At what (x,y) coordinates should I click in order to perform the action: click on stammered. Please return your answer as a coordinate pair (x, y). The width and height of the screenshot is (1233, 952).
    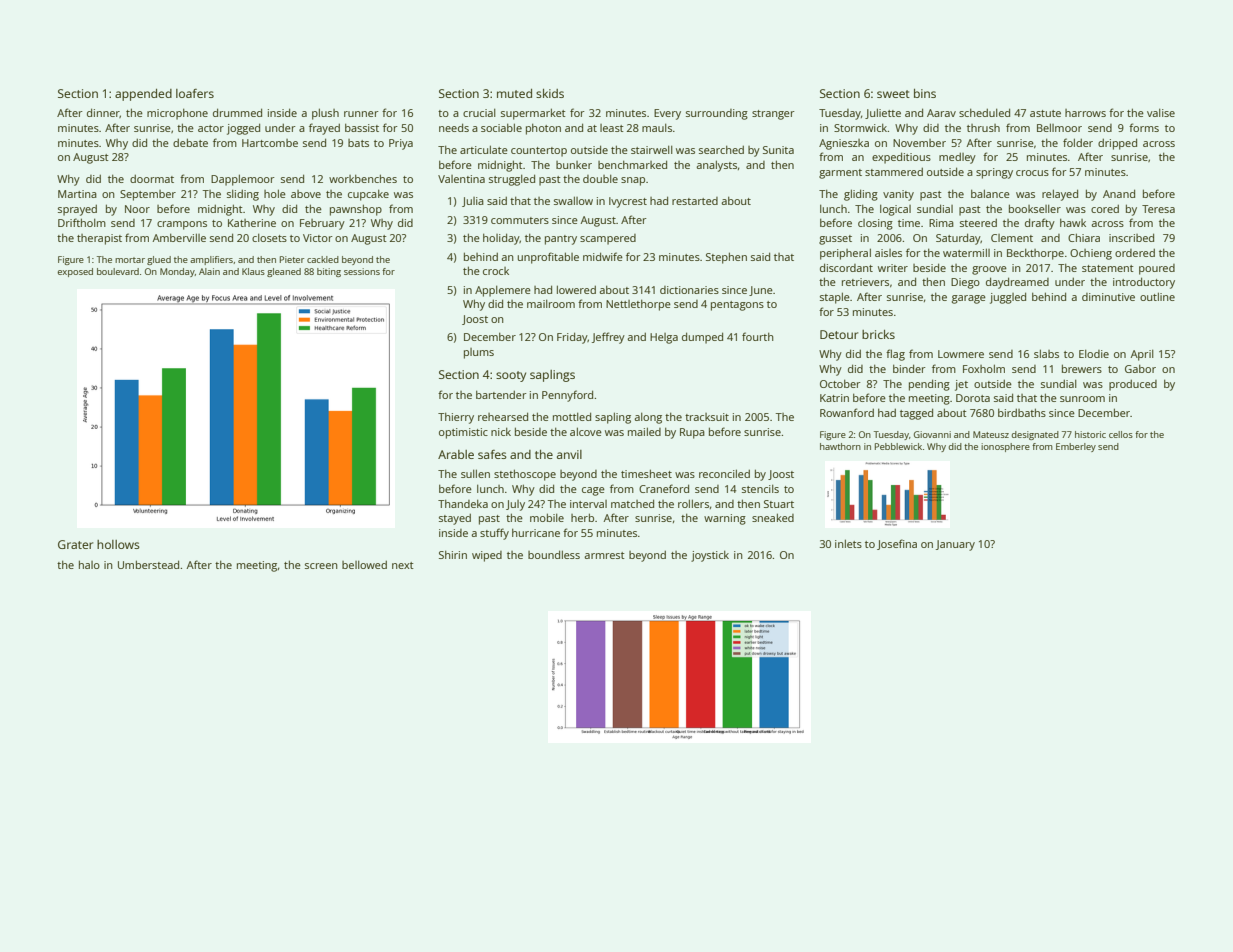
    Looking at the image, I should click on (894, 172).
